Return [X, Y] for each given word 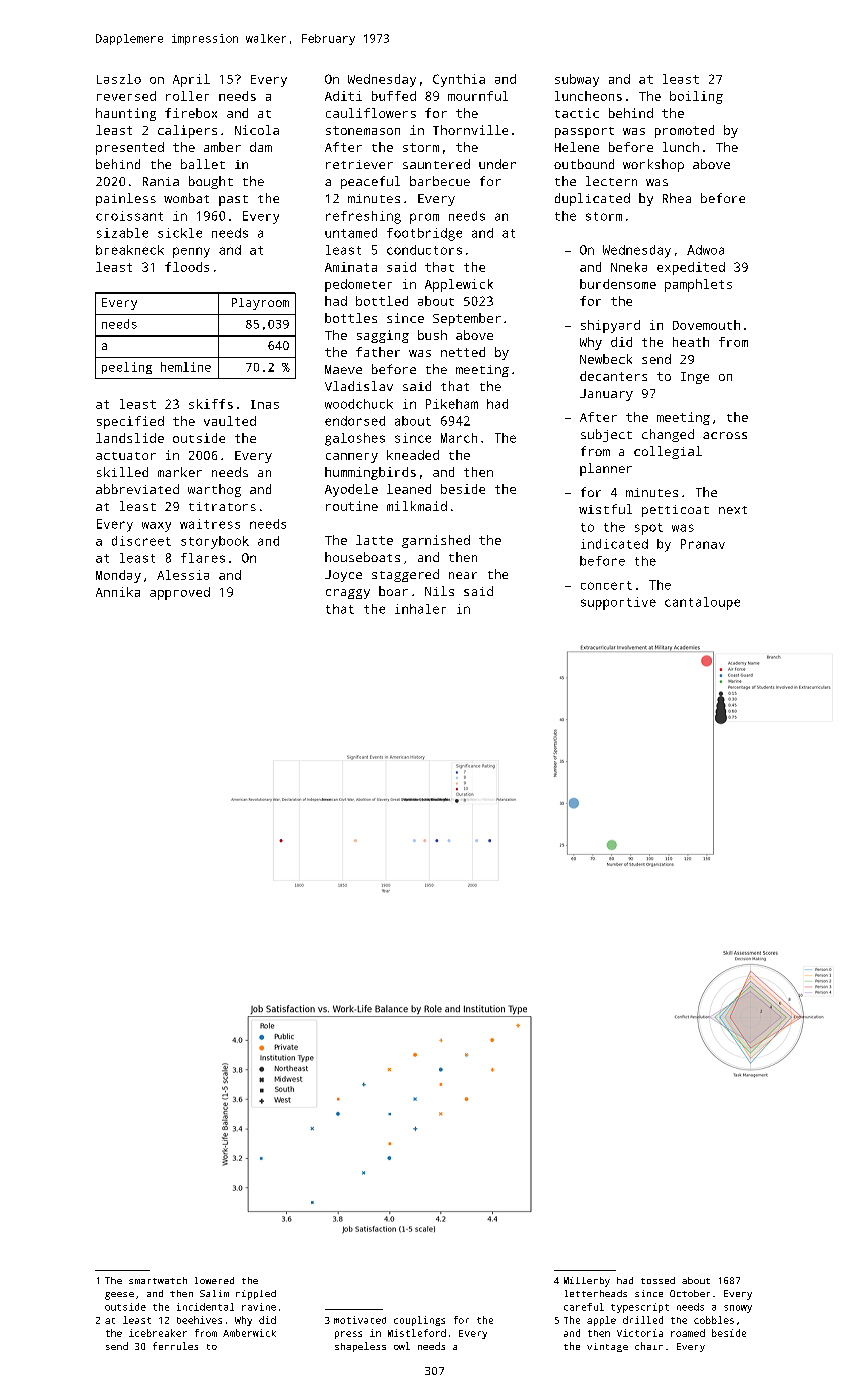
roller [187, 96]
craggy [348, 594]
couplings [419, 1321]
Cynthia [459, 80]
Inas [265, 404]
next [733, 510]
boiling [696, 97]
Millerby [587, 1282]
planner [606, 469]
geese [119, 1296]
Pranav [703, 544]
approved [180, 593]
